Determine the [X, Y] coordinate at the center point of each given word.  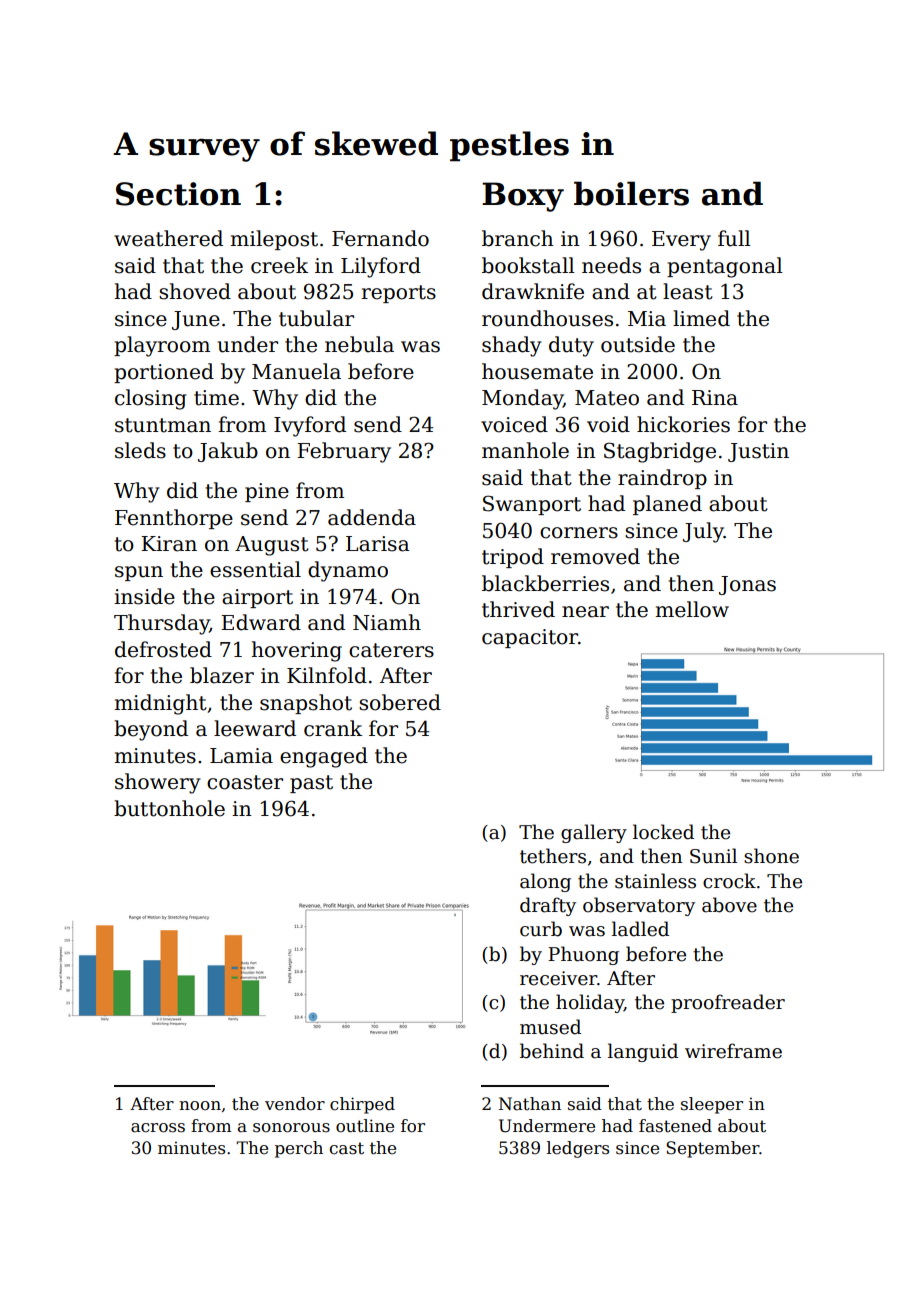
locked [663, 832]
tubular [316, 318]
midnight [161, 704]
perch [299, 1149]
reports [399, 294]
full [734, 238]
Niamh [387, 622]
